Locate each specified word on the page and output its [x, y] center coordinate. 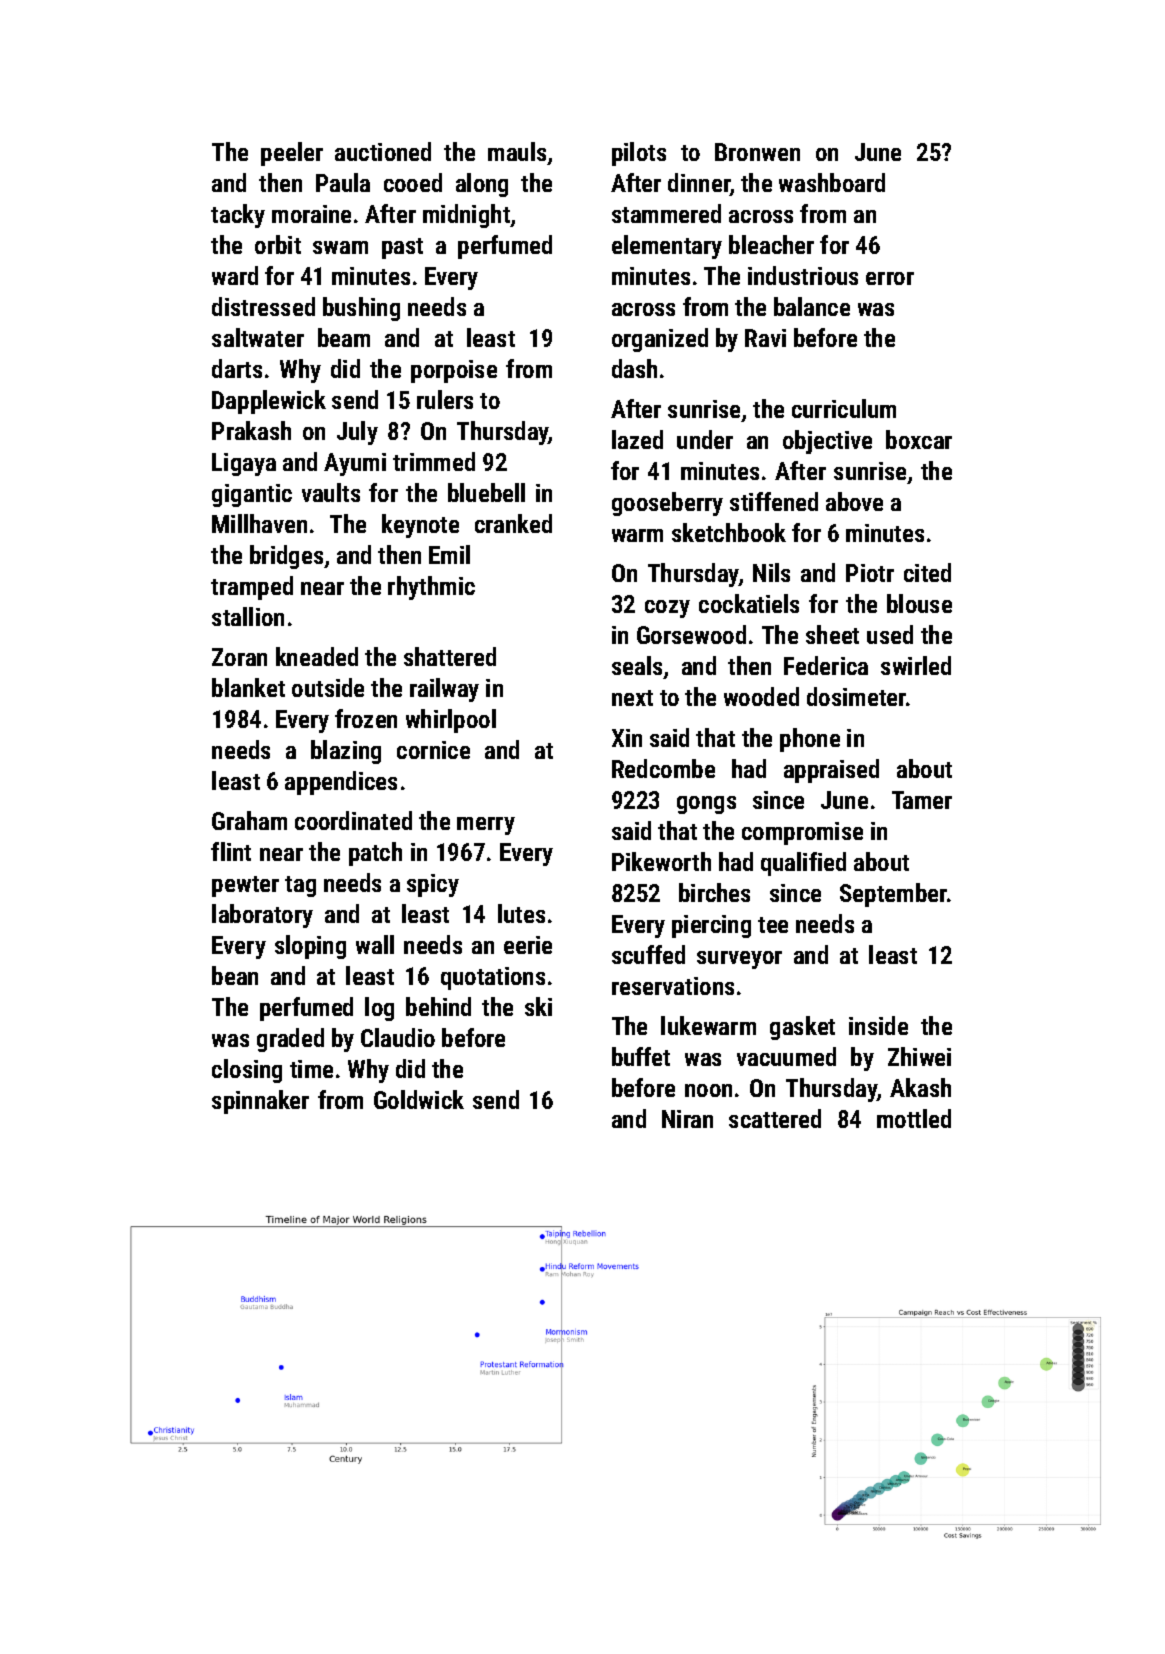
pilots [639, 154]
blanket [248, 687]
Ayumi [355, 464]
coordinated [353, 820]
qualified [803, 864]
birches [714, 892]
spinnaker [260, 1102]
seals [638, 667]
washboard [832, 182]
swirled [916, 665]
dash [634, 368]
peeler [292, 154]
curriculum [844, 408]
